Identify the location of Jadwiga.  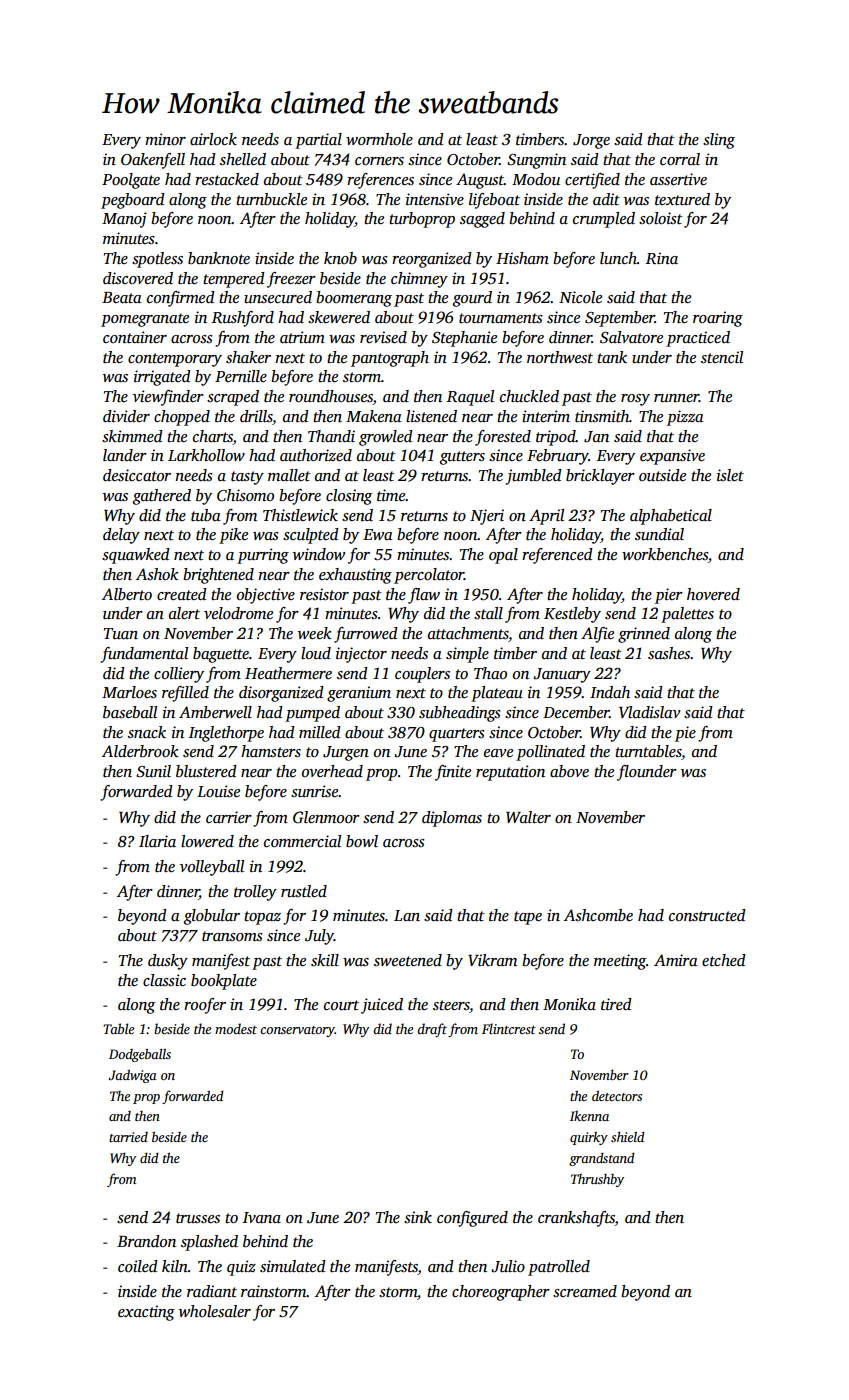
(132, 1076).
